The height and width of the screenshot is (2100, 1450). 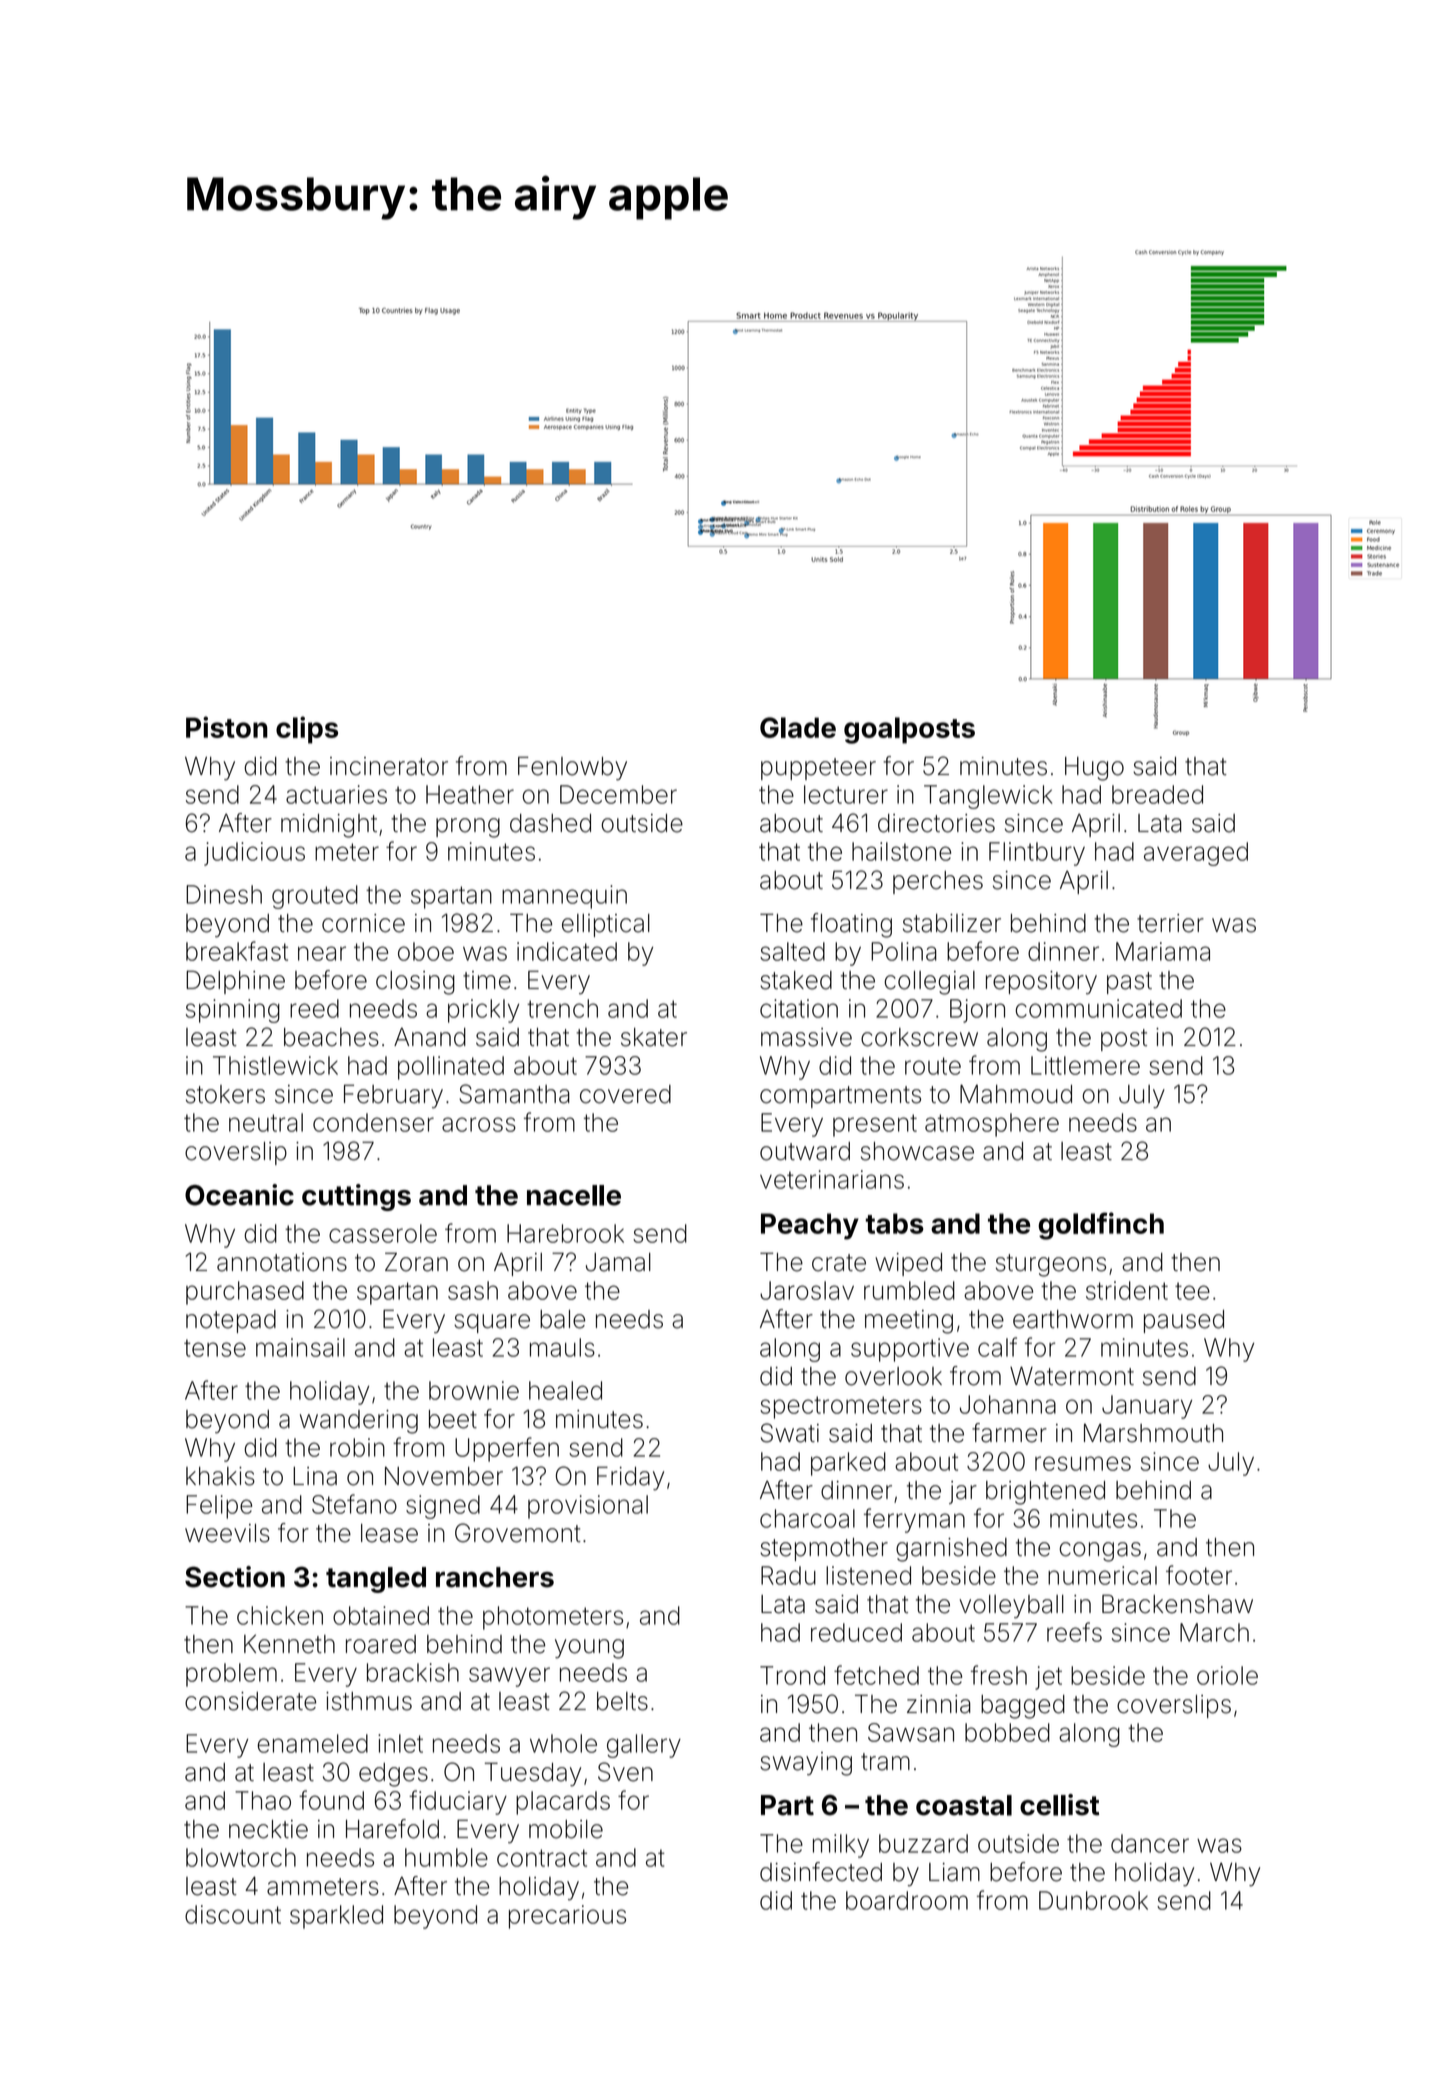 What do you see at coordinates (1016, 1094) in the screenshot?
I see `Mahmoud` at bounding box center [1016, 1094].
